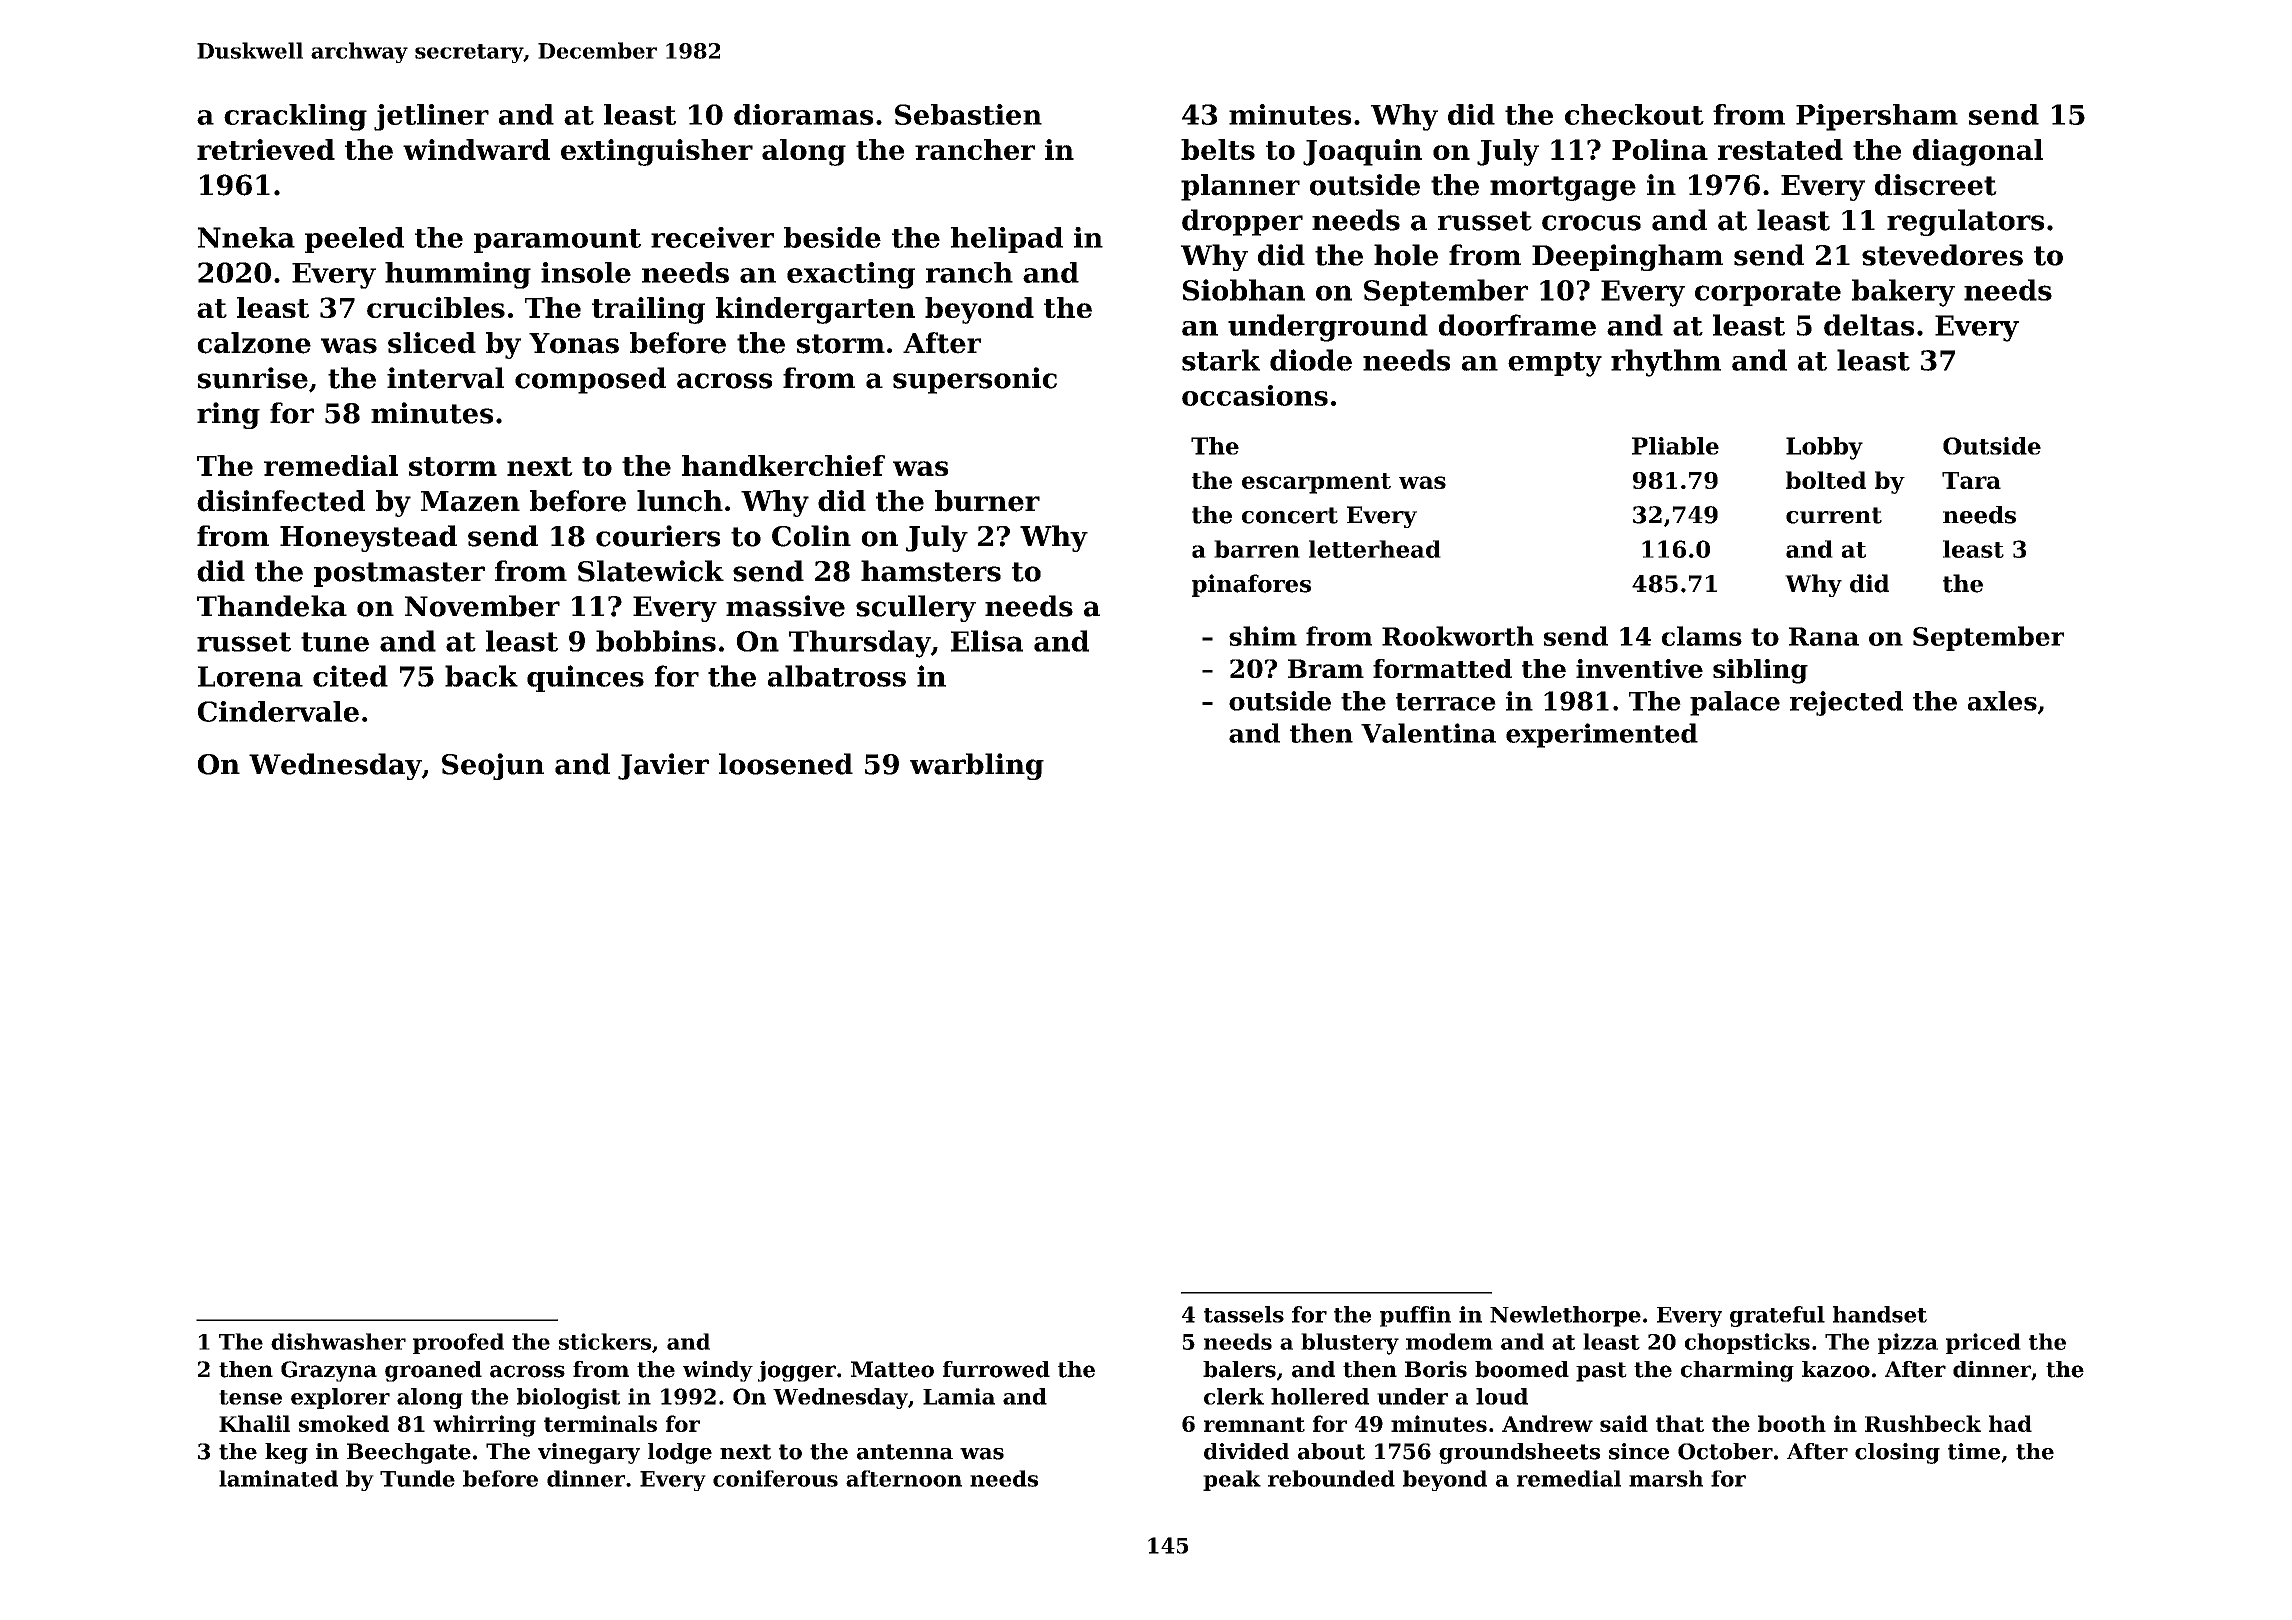  I want to click on dioramas, so click(803, 114).
